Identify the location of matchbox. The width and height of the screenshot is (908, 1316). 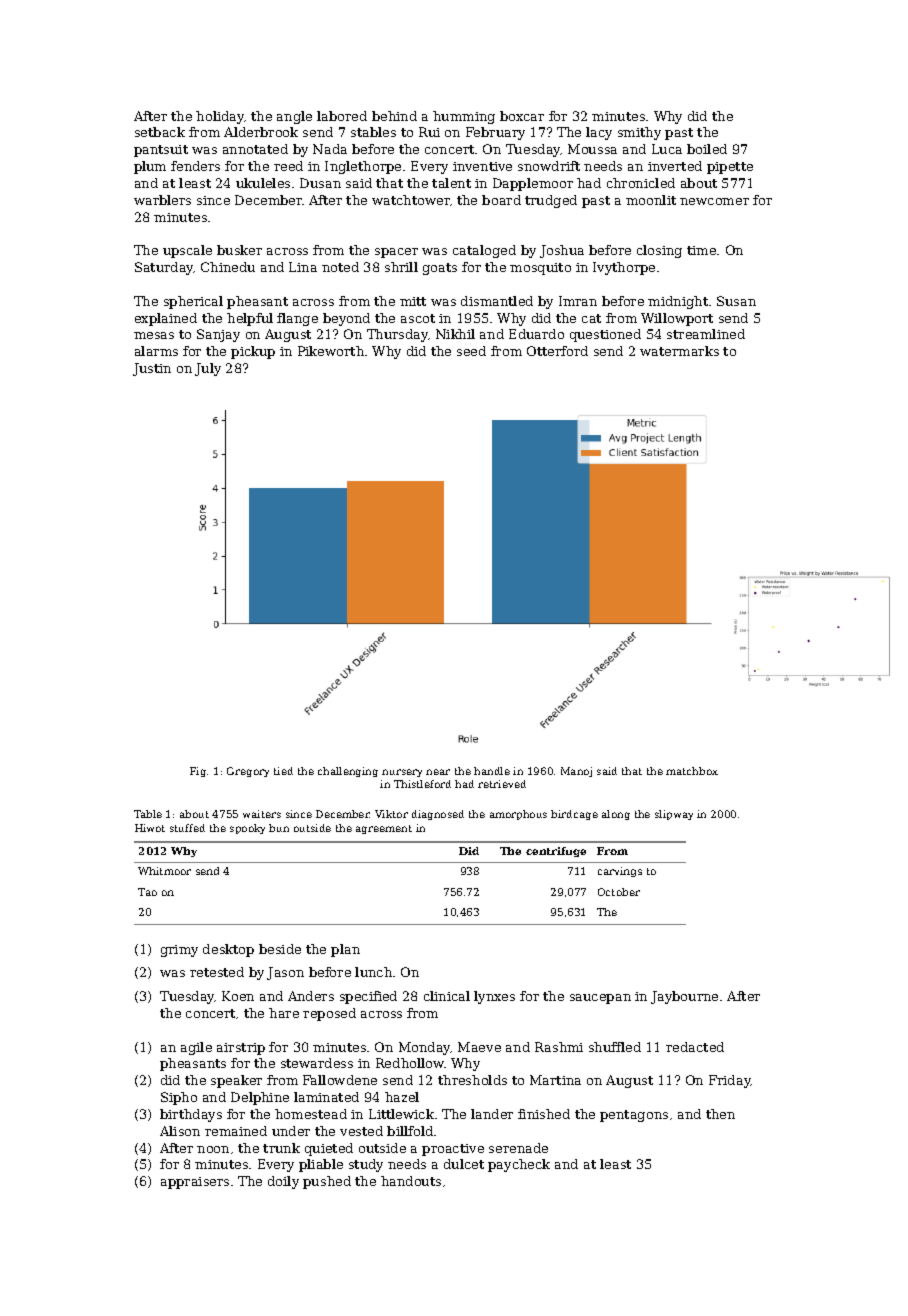
(692, 771).
